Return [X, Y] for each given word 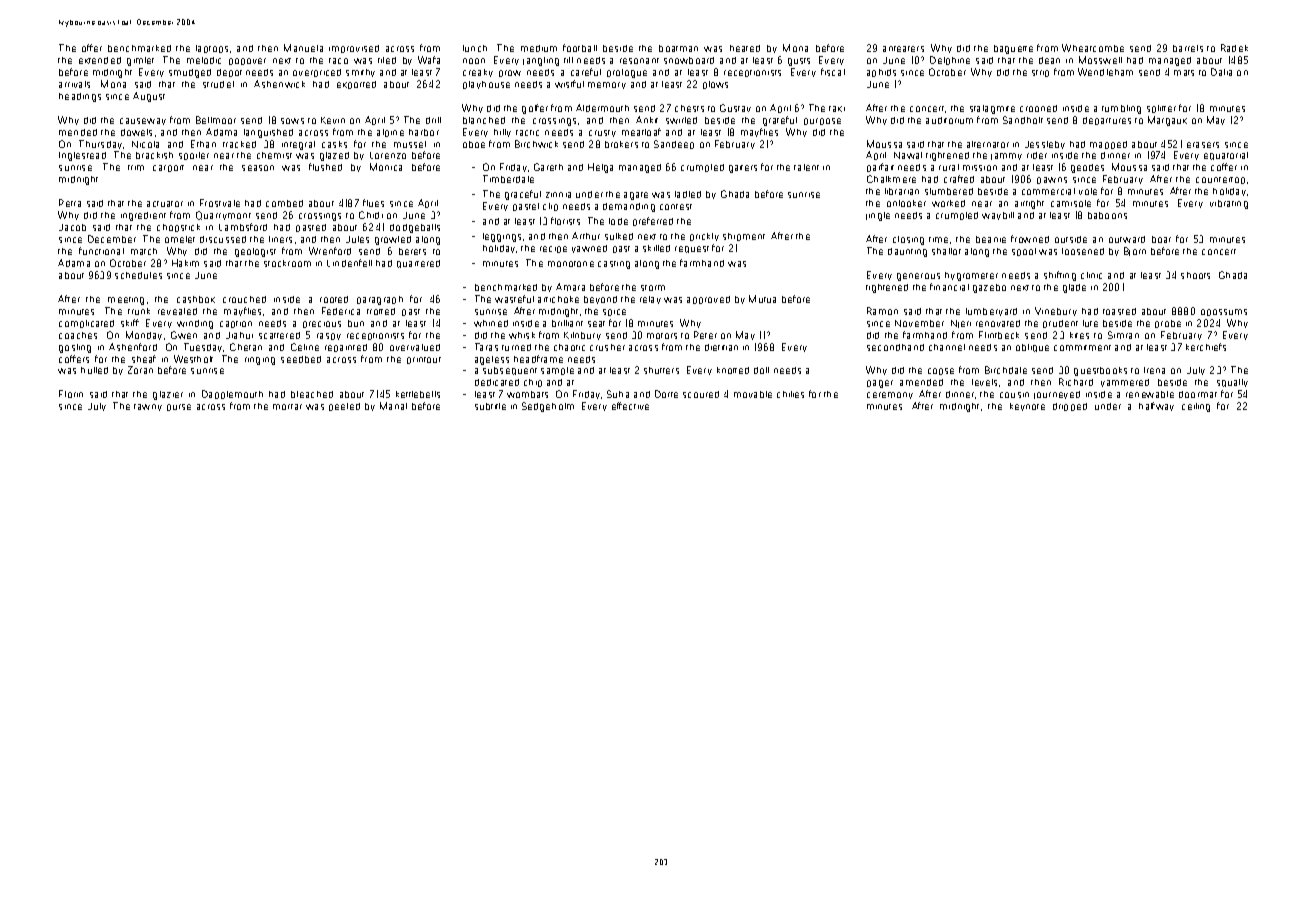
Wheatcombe [1093, 48]
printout [424, 360]
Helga [600, 168]
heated [745, 48]
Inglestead [82, 156]
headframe [538, 359]
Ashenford [133, 347]
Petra [70, 203]
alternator [988, 144]
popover [247, 61]
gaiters [743, 169]
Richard [1076, 382]
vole [1088, 191]
